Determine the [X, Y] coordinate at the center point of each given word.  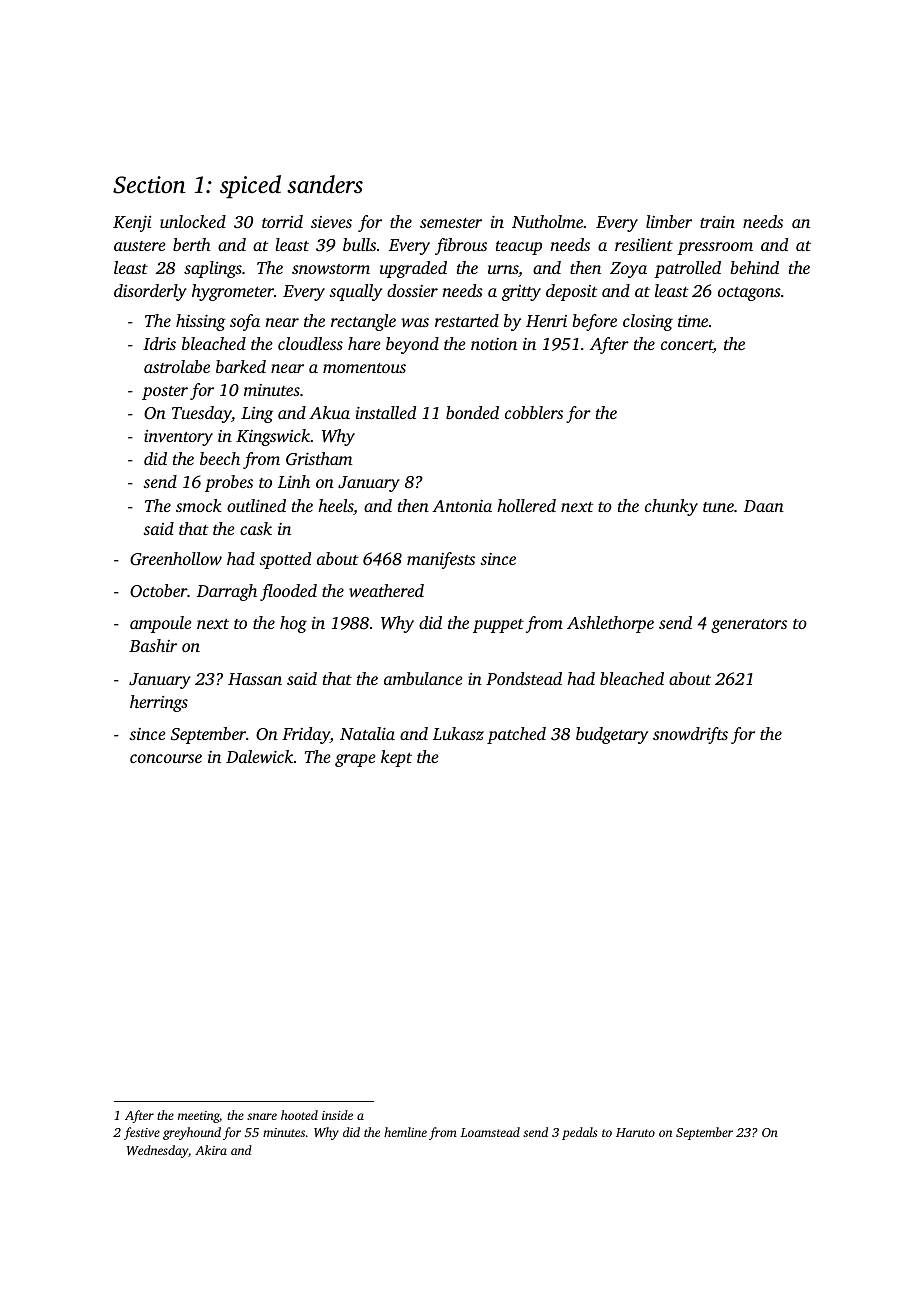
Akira [211, 1150]
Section [149, 185]
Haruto [635, 1132]
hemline [405, 1132]
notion [494, 344]
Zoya [628, 270]
